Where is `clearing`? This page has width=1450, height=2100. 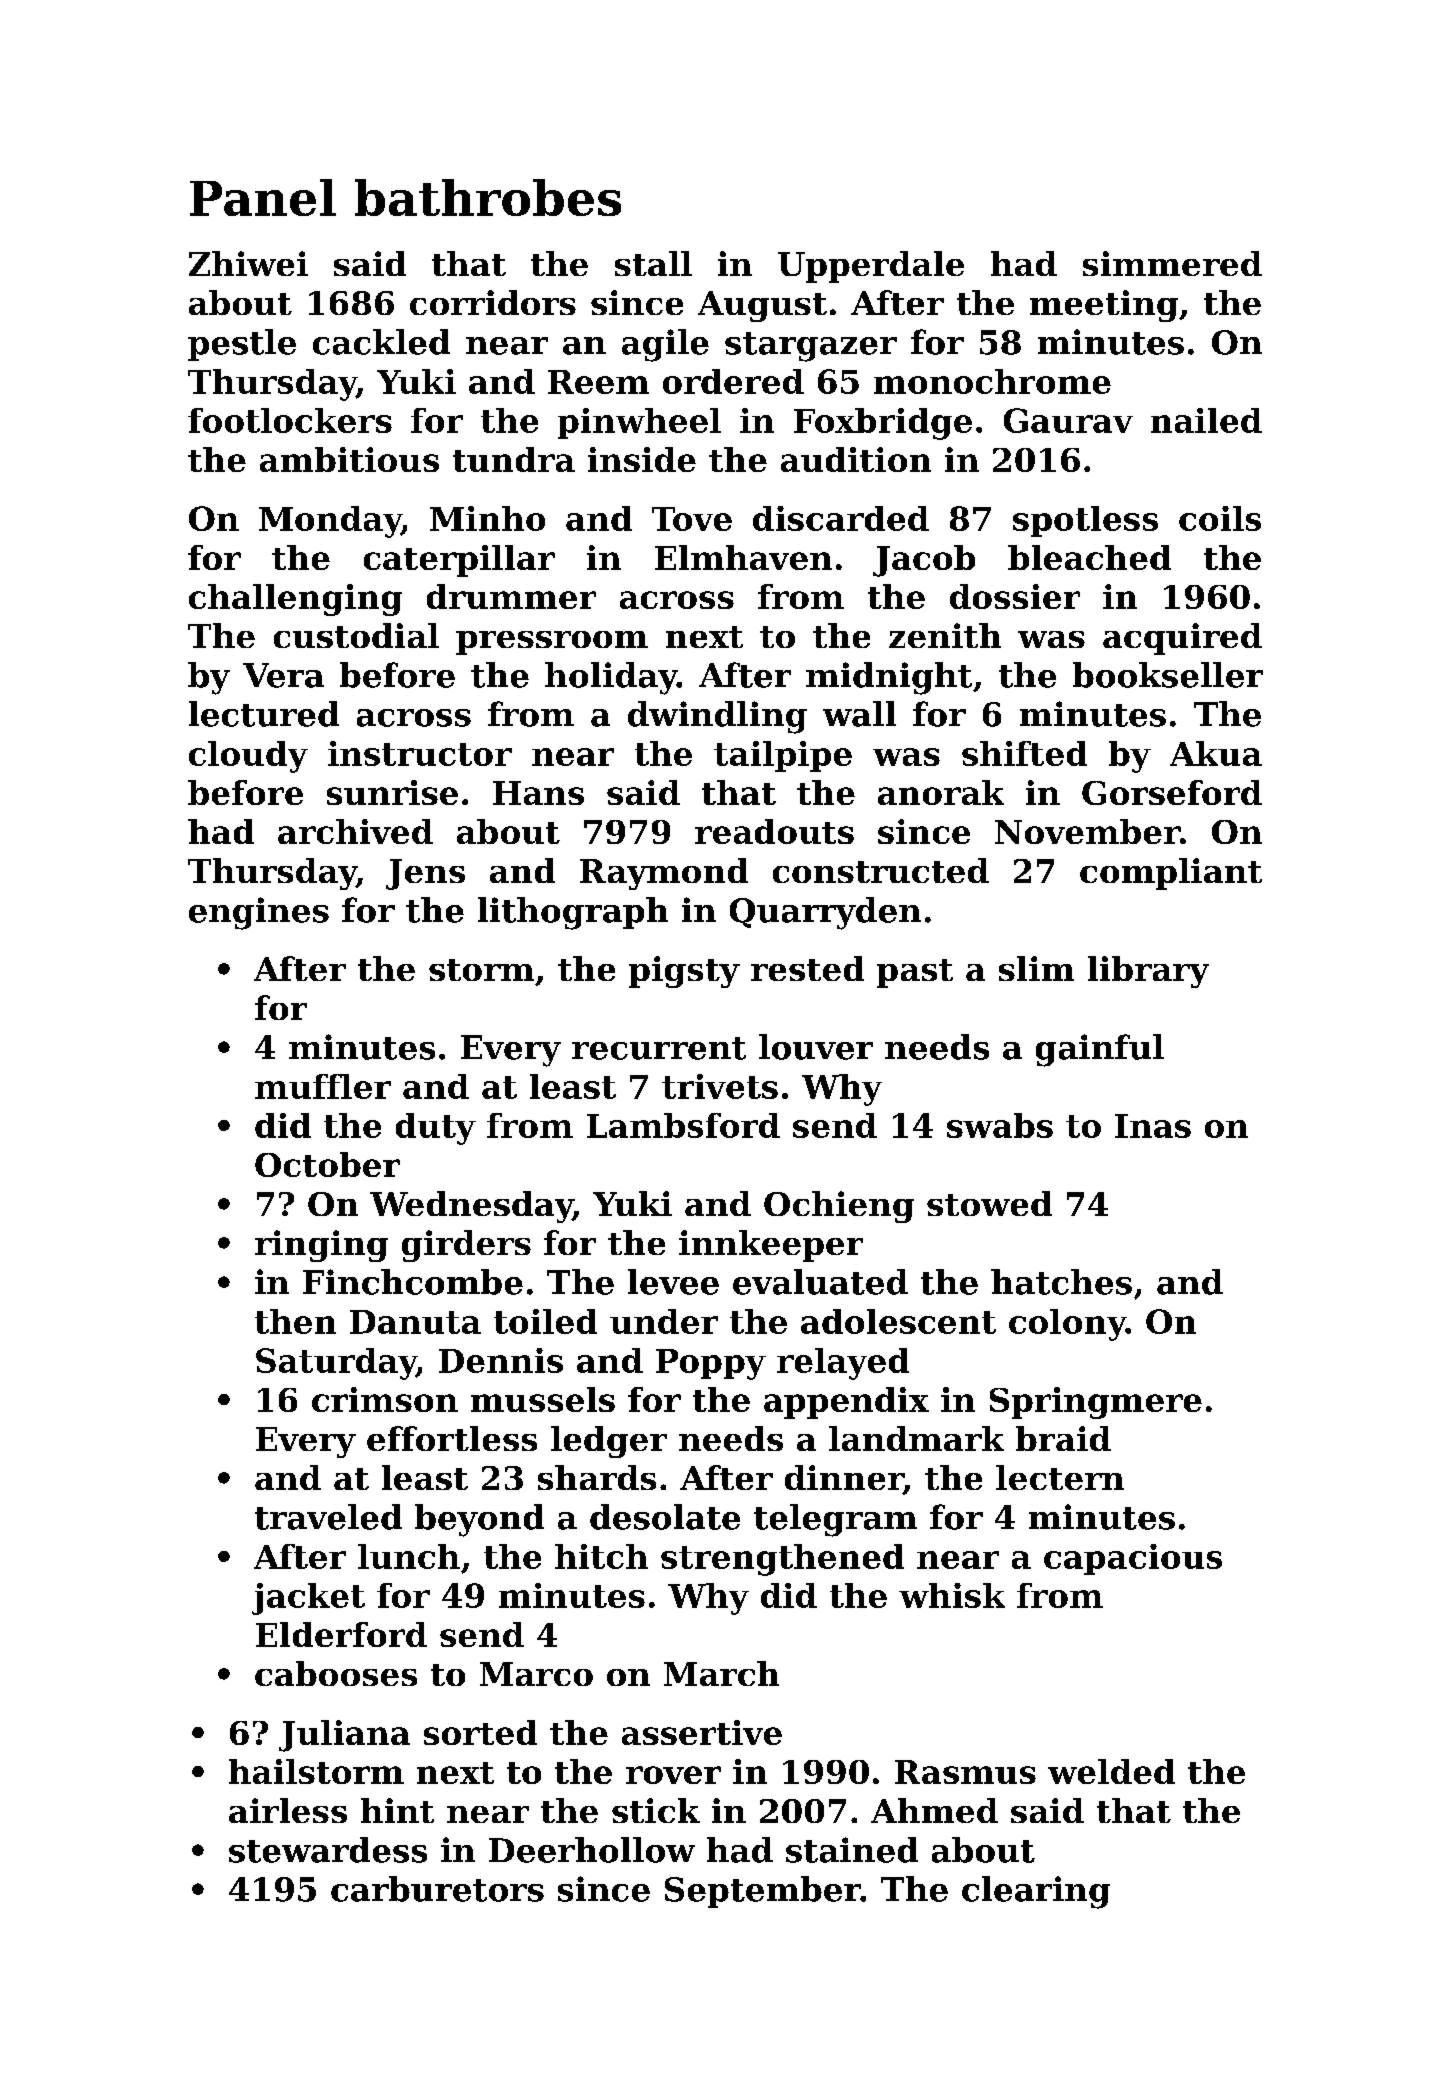 clearing is located at coordinates (1036, 1892).
